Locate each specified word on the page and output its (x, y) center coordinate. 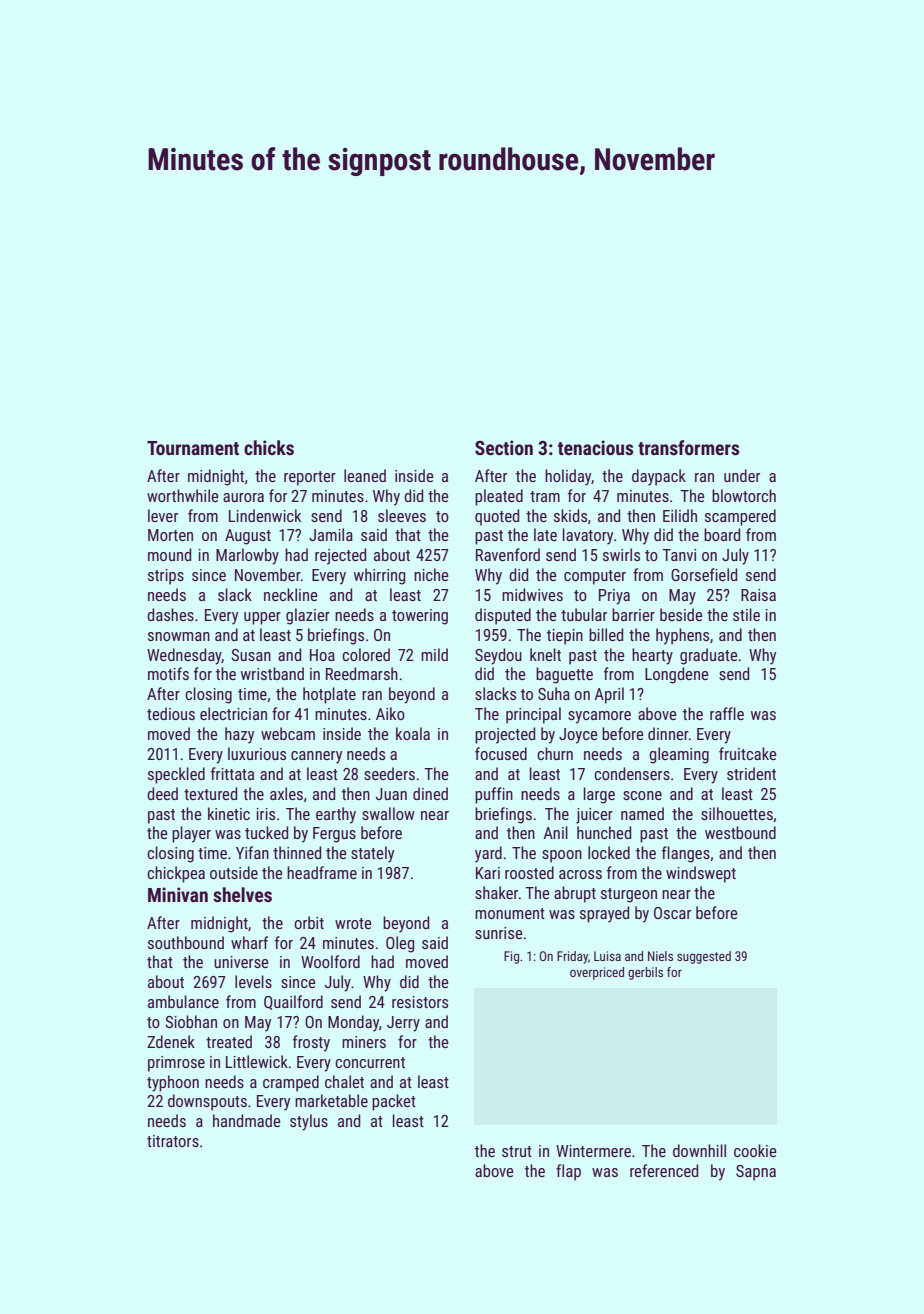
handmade (246, 1120)
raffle (727, 713)
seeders (389, 773)
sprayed (604, 914)
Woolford (330, 961)
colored (366, 654)
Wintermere (593, 1151)
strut (517, 1151)
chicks (269, 447)
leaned (365, 475)
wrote (353, 923)
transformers (688, 447)
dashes (170, 614)
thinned (297, 852)
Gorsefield (704, 574)
